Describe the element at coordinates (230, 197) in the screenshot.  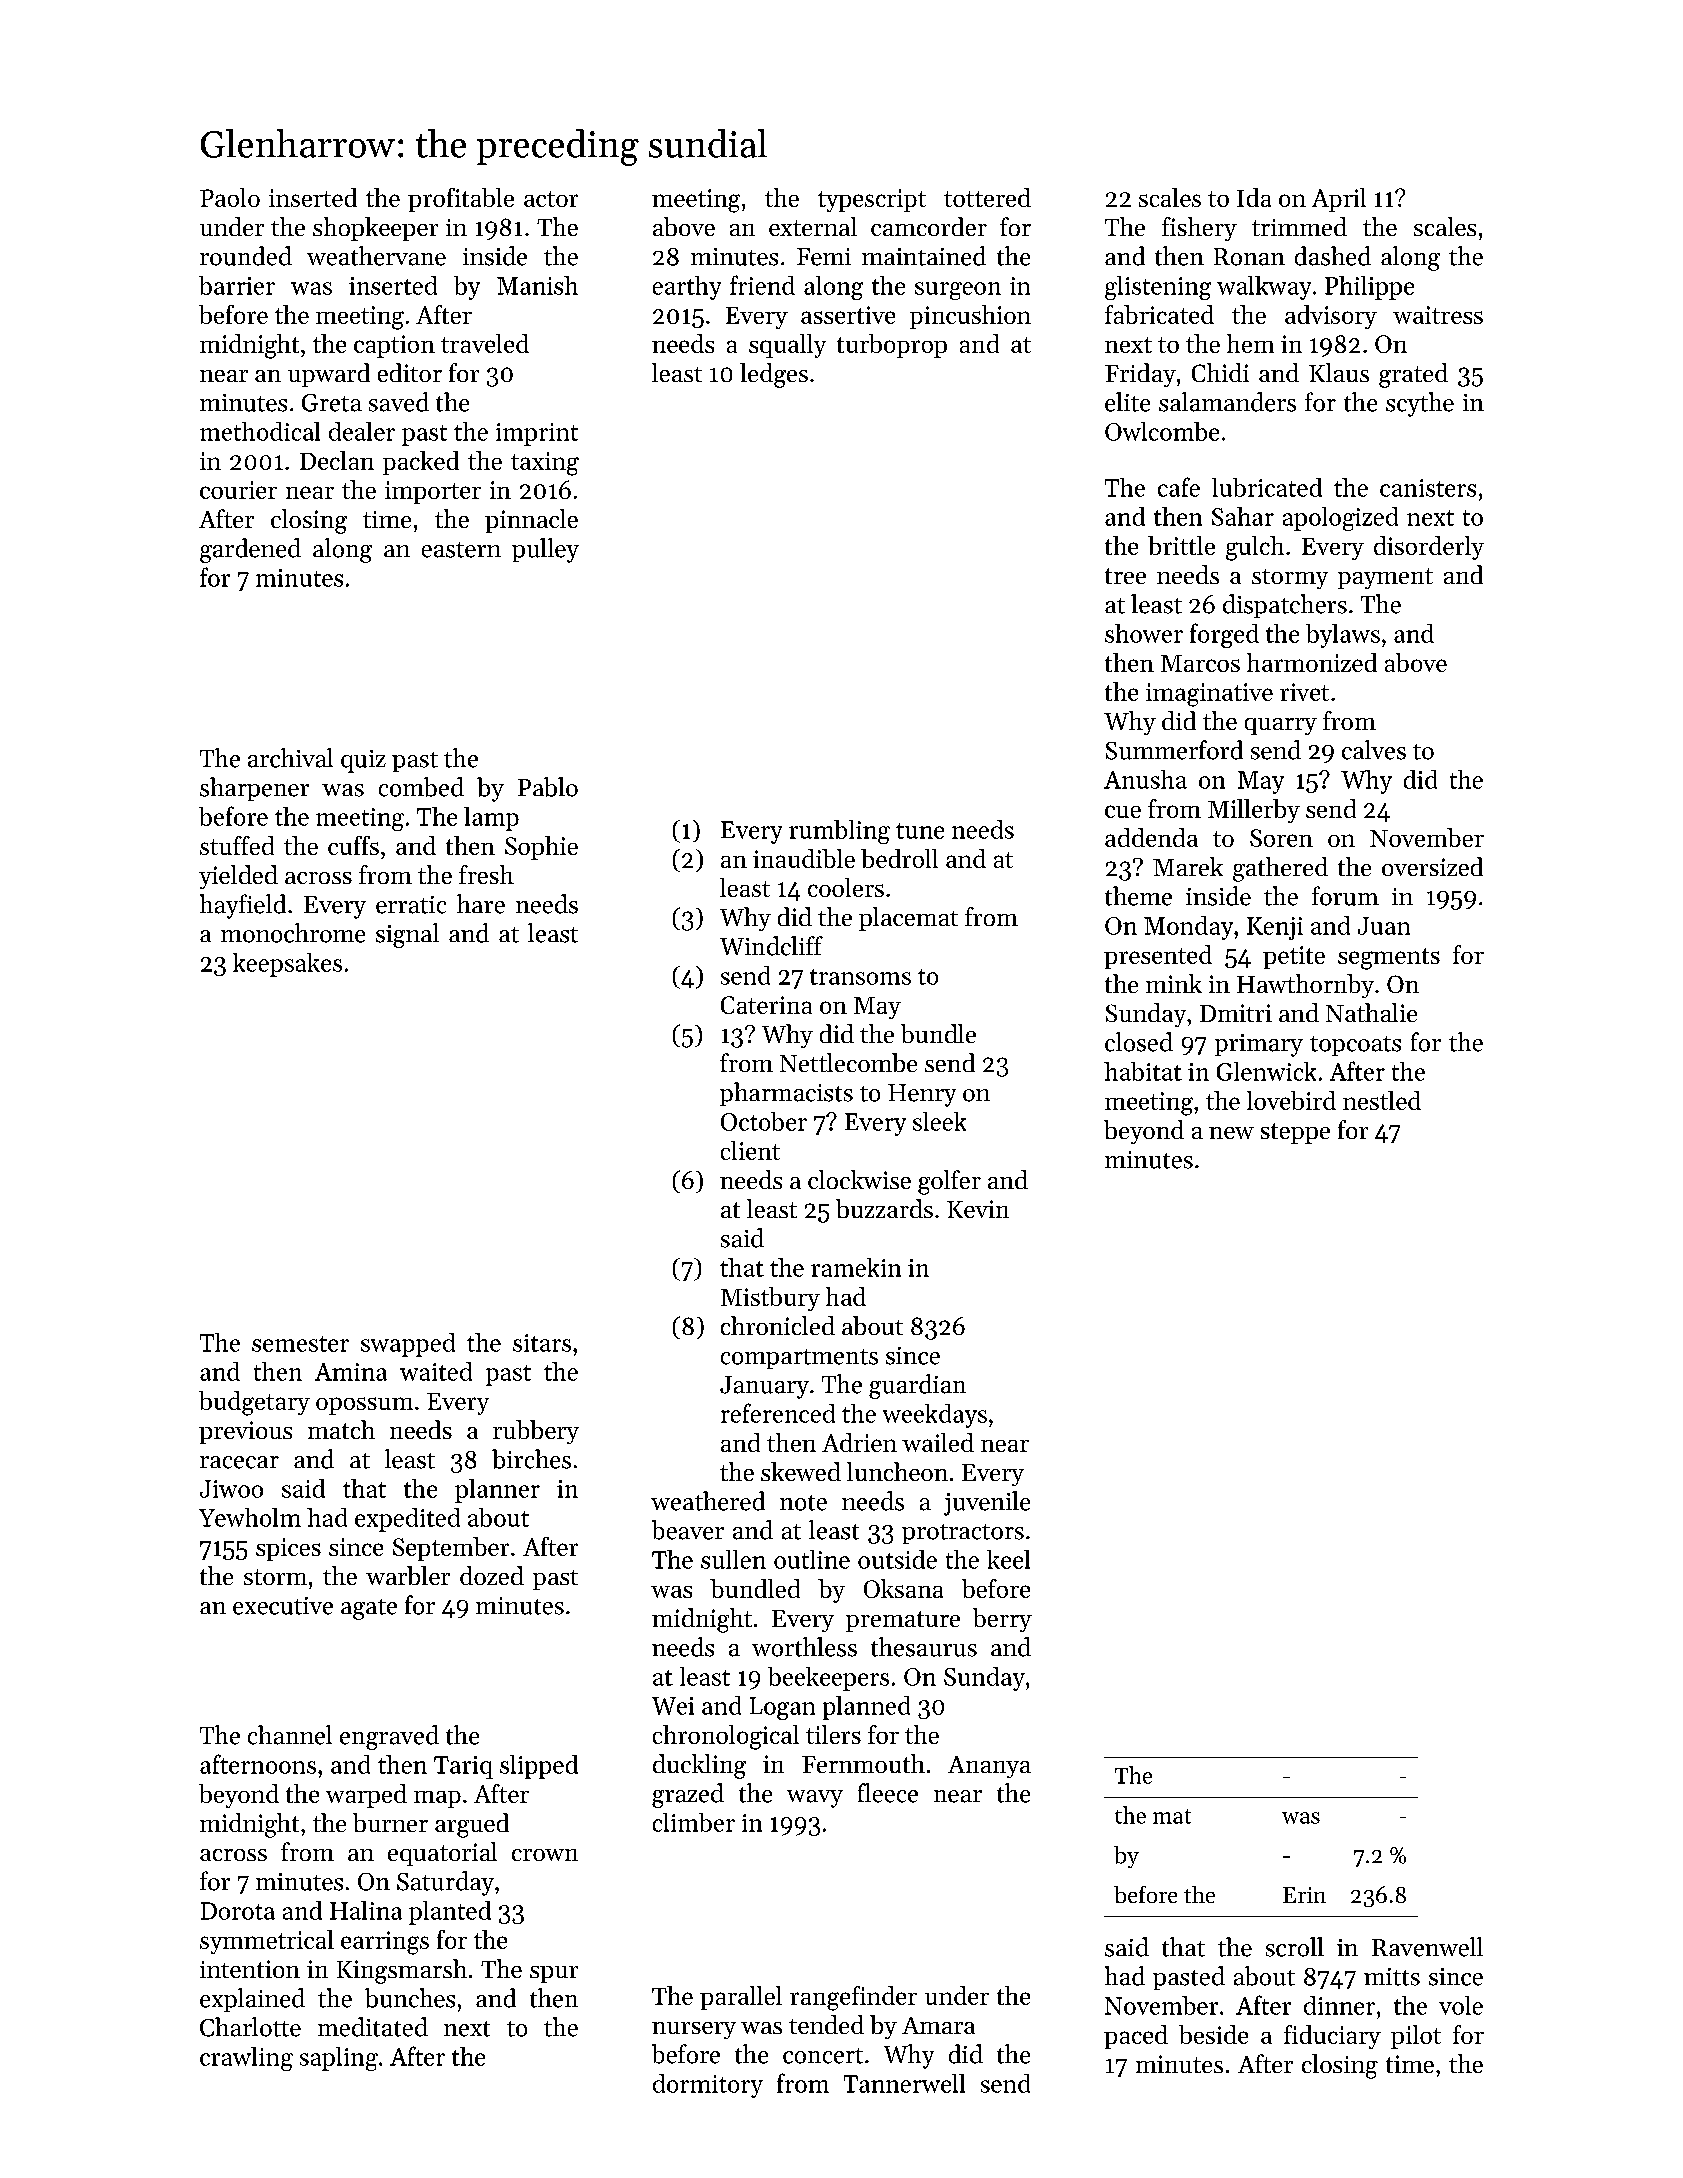
I see `Paolo` at that location.
